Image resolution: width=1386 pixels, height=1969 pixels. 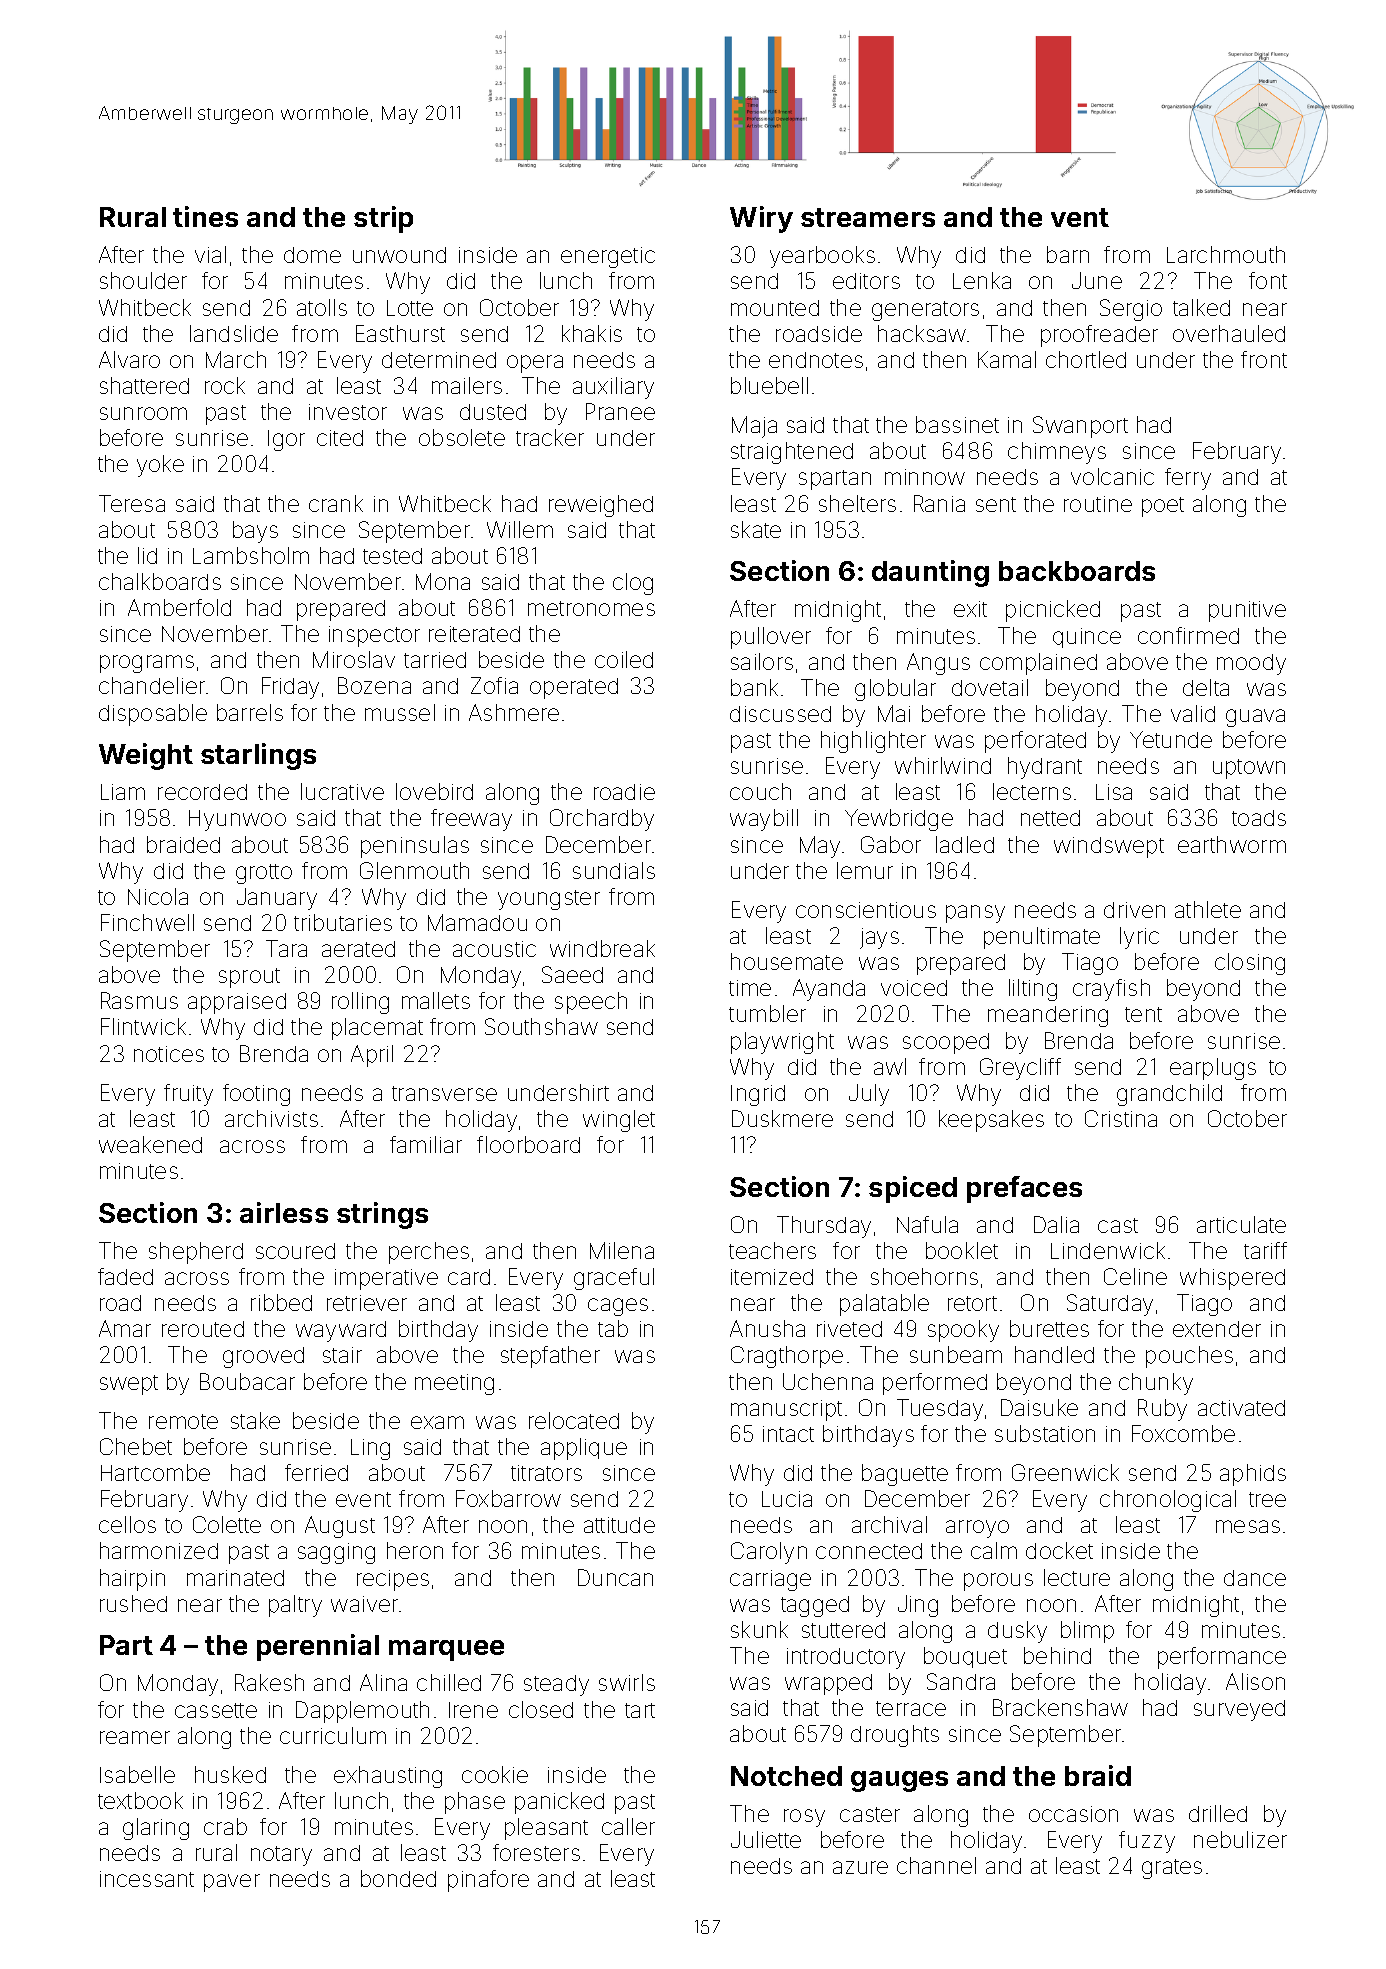 I want to click on tines, so click(x=205, y=216).
